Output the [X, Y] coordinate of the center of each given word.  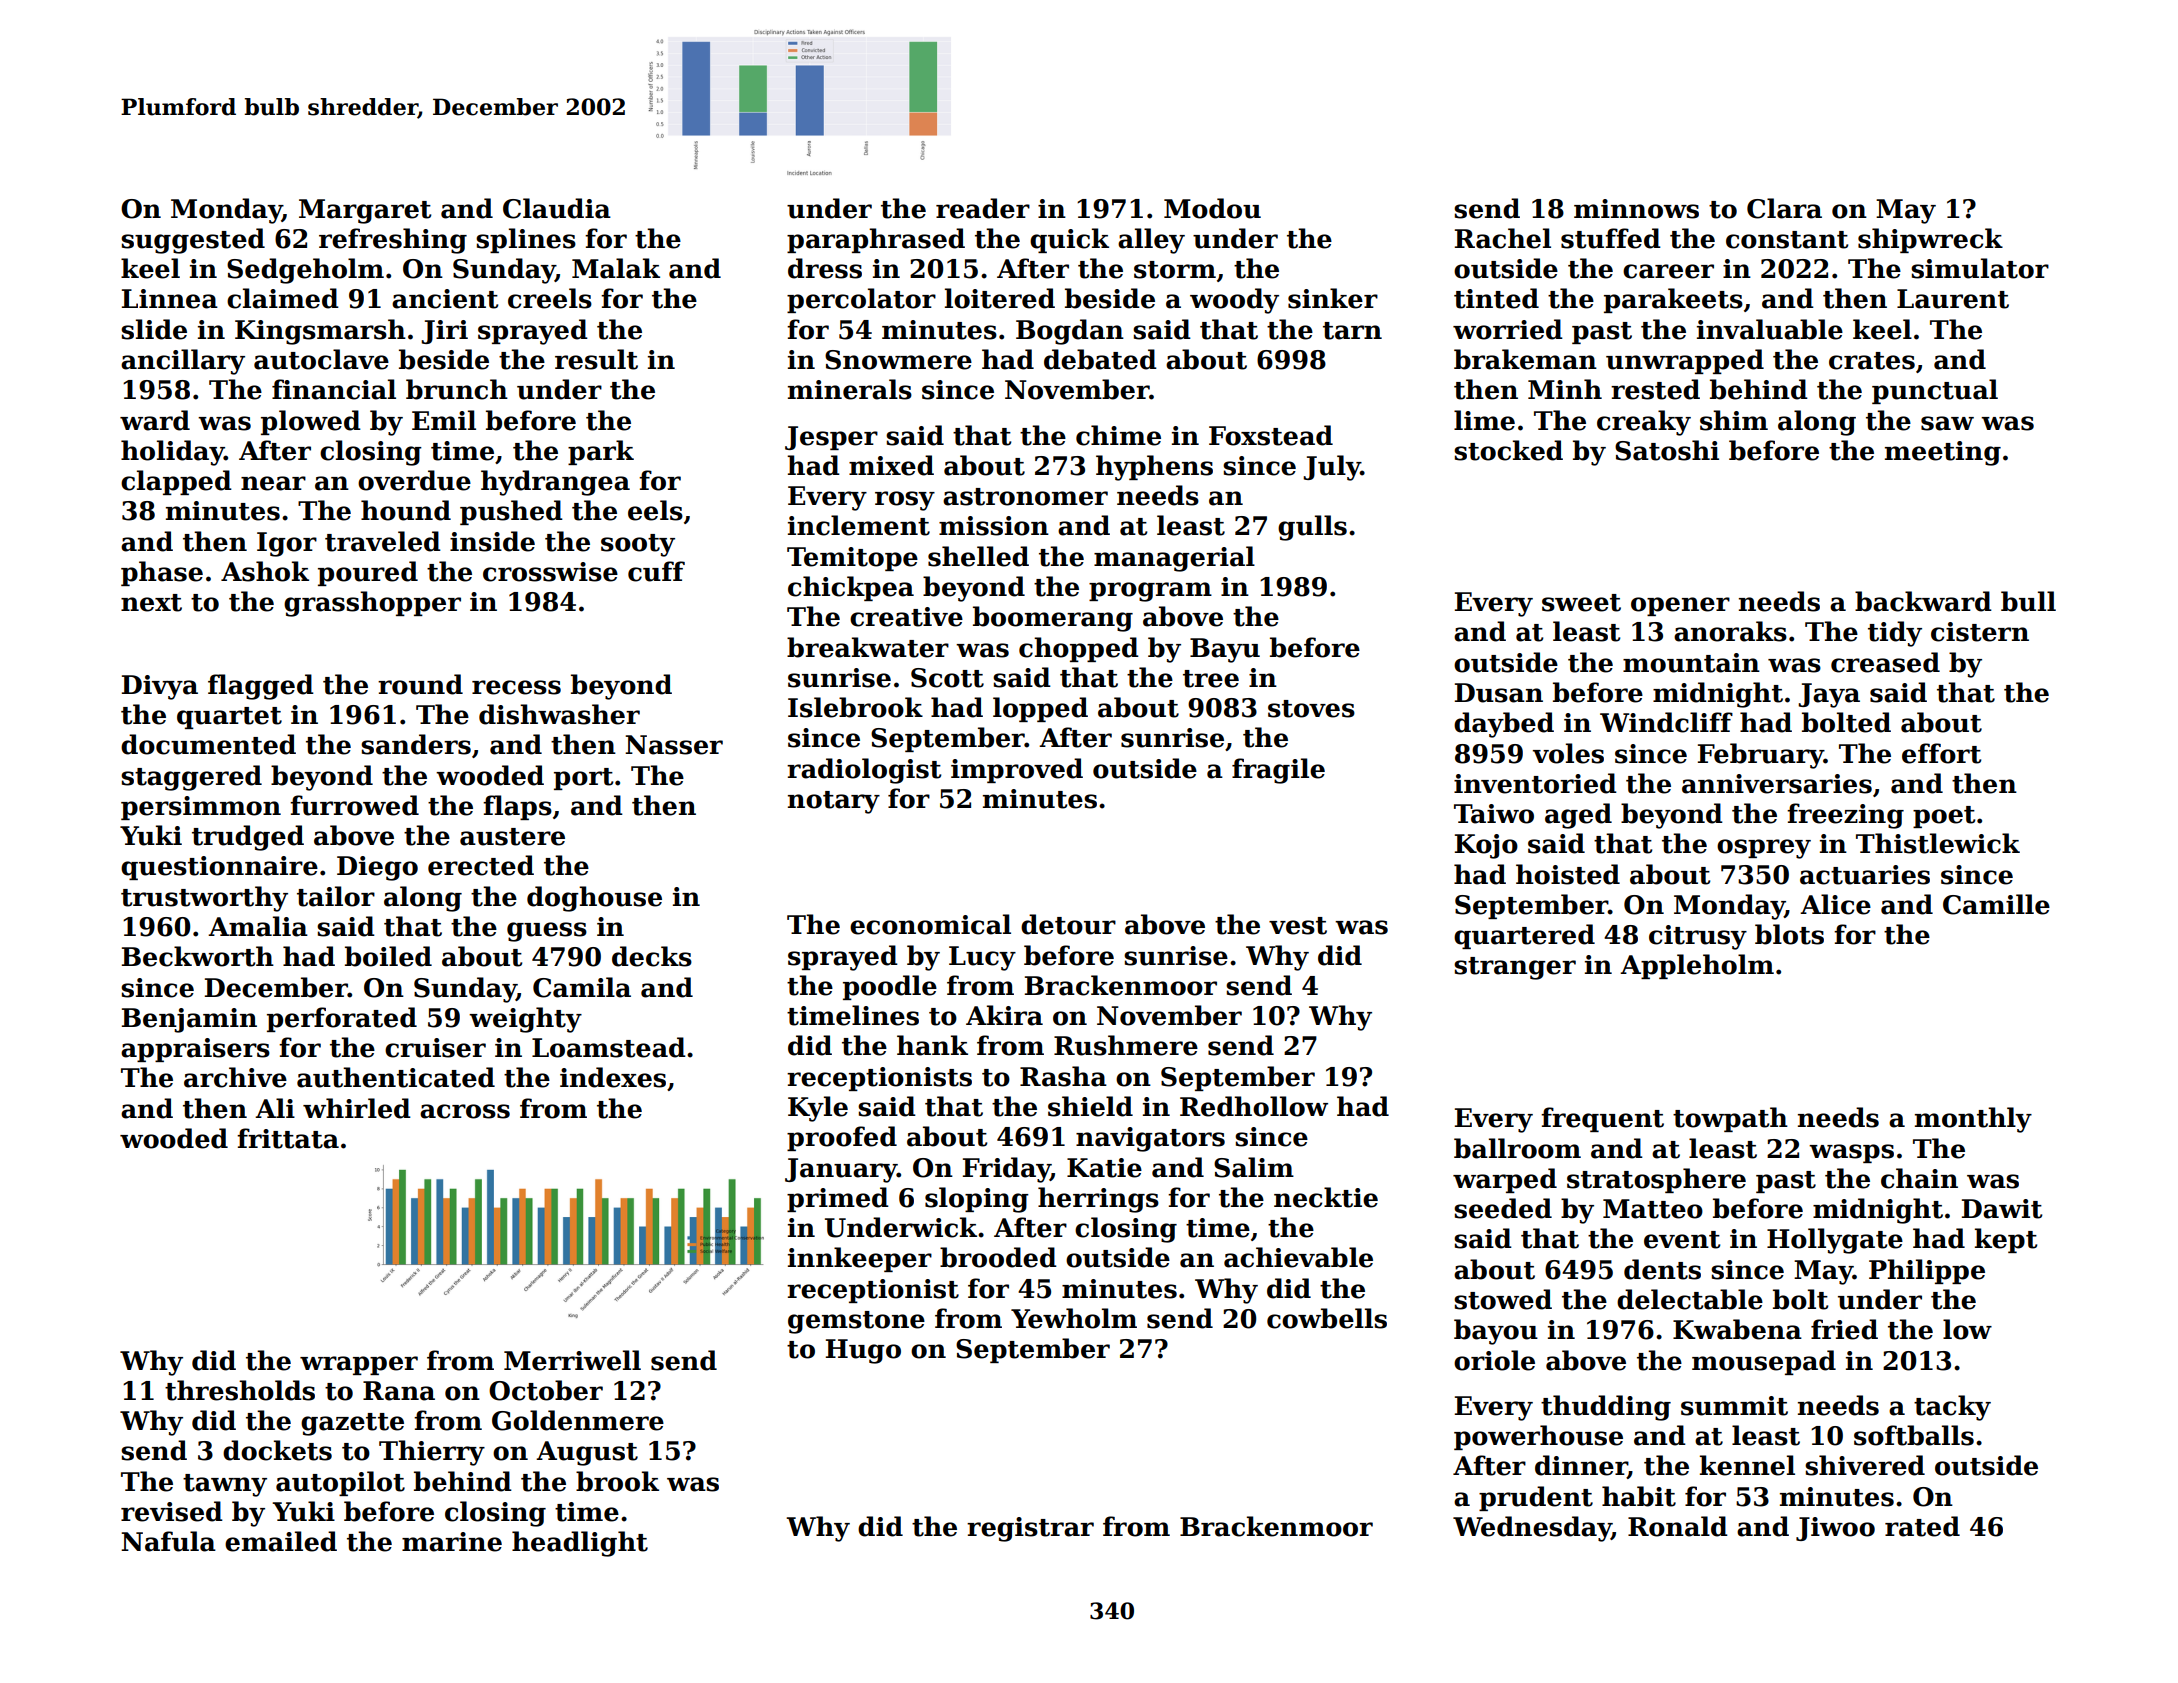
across [465, 1111]
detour [1068, 924]
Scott [947, 678]
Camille [1996, 904]
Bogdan [1070, 332]
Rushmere [1126, 1045]
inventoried [1535, 783]
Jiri [444, 332]
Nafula [168, 1541]
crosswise [550, 572]
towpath [1730, 1119]
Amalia [258, 926]
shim [1734, 420]
